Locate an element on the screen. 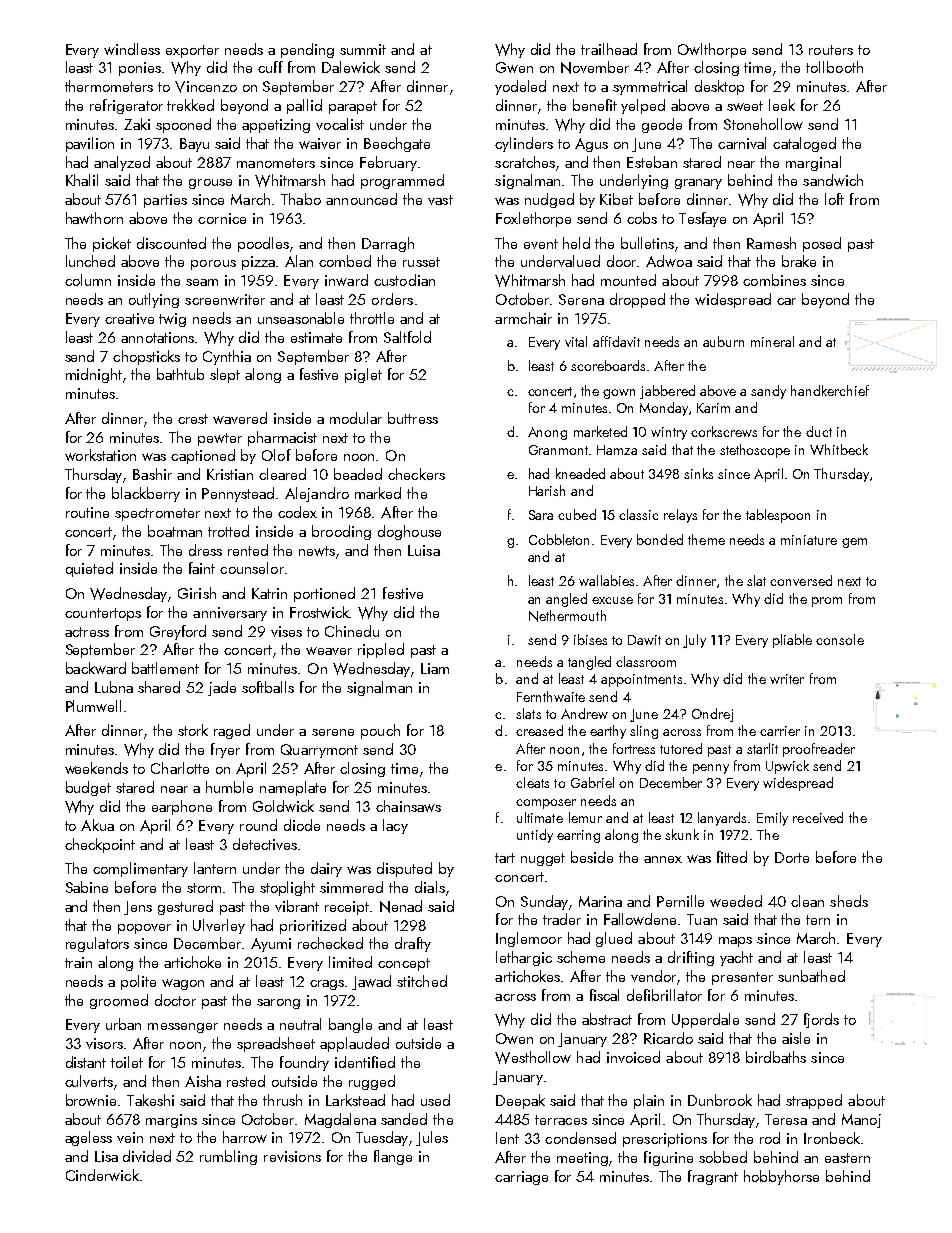  Saltfold is located at coordinates (407, 337).
